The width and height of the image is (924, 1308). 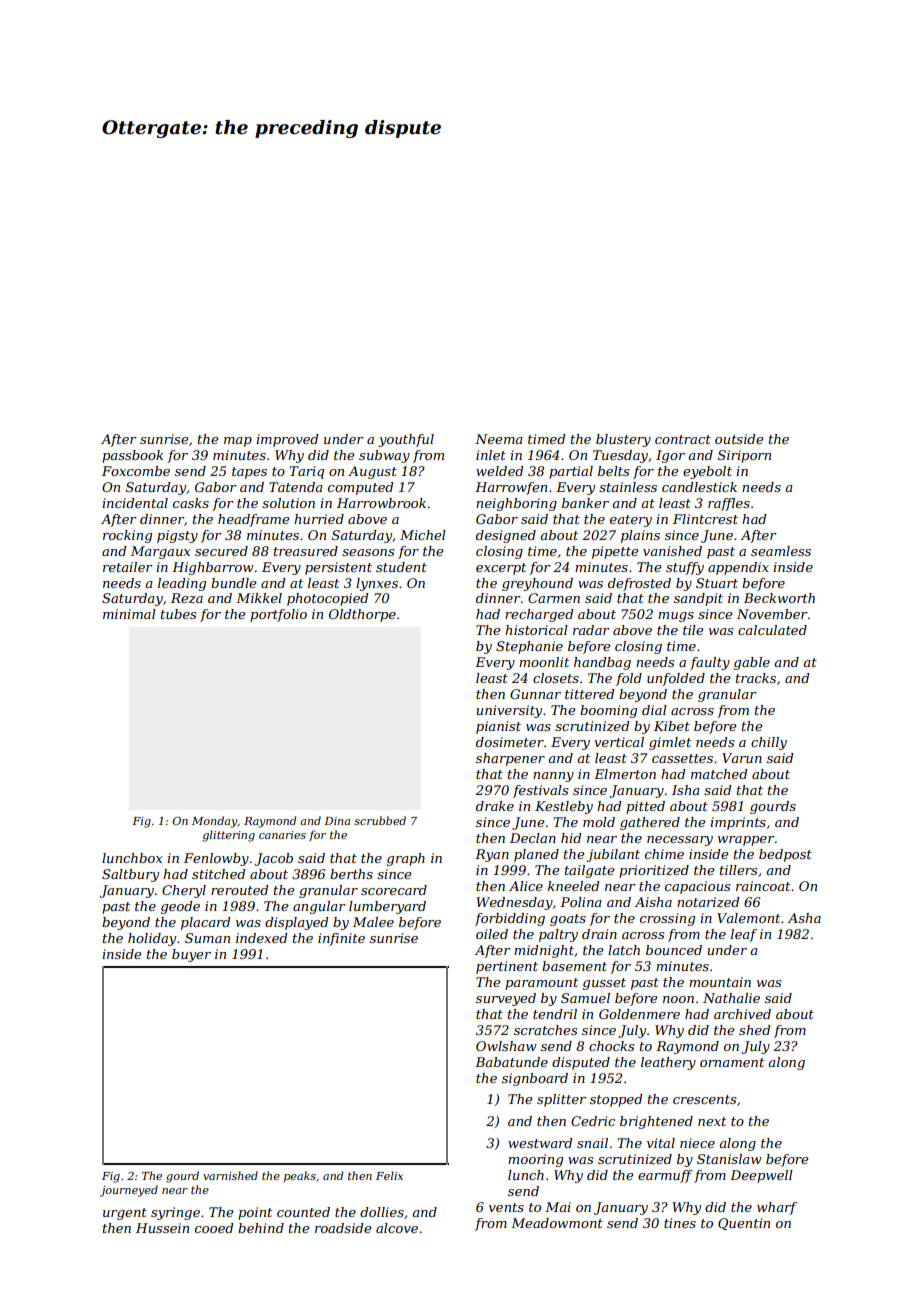 What do you see at coordinates (406, 440) in the image?
I see `youthful` at bounding box center [406, 440].
